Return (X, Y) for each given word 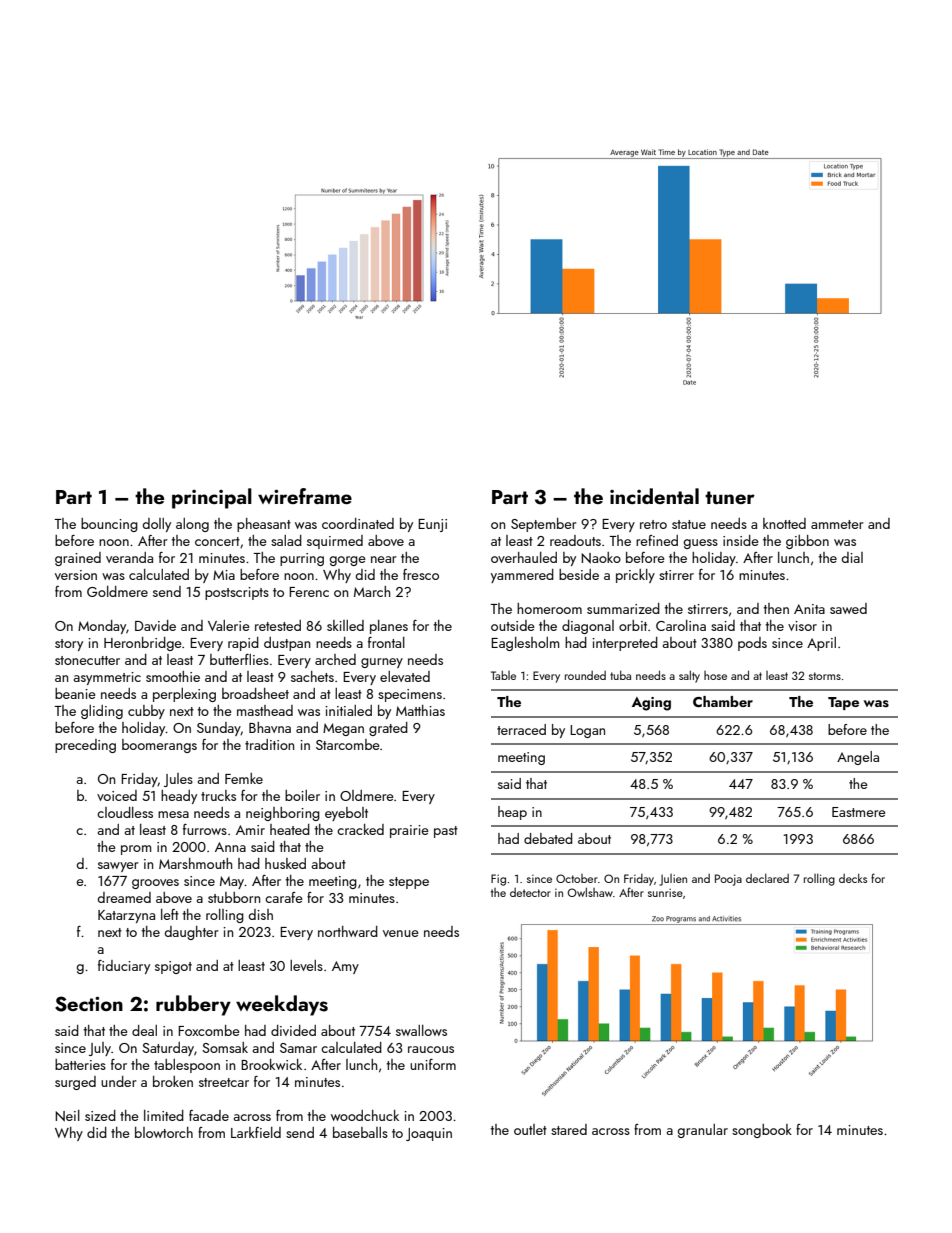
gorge (347, 561)
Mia (224, 575)
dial (852, 557)
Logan (587, 731)
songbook (762, 1131)
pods (752, 644)
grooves (155, 884)
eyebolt (346, 814)
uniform (433, 1064)
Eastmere (858, 812)
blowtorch (164, 1132)
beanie (75, 693)
